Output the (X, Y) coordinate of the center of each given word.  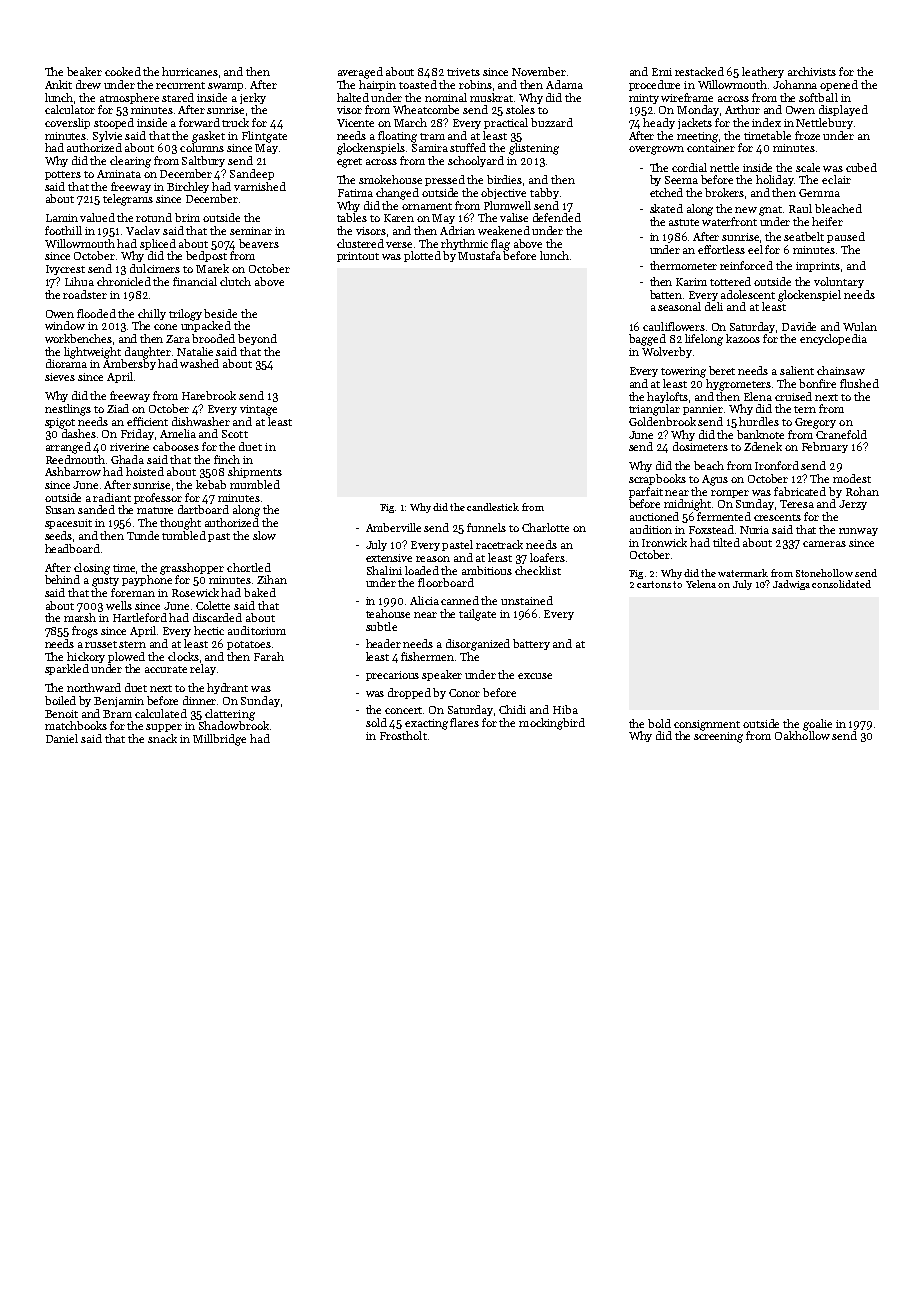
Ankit (58, 84)
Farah (269, 656)
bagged (647, 340)
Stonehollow (824, 573)
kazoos (743, 338)
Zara (178, 339)
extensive (389, 558)
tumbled (184, 535)
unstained (527, 600)
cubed (861, 167)
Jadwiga (791, 585)
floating (397, 137)
